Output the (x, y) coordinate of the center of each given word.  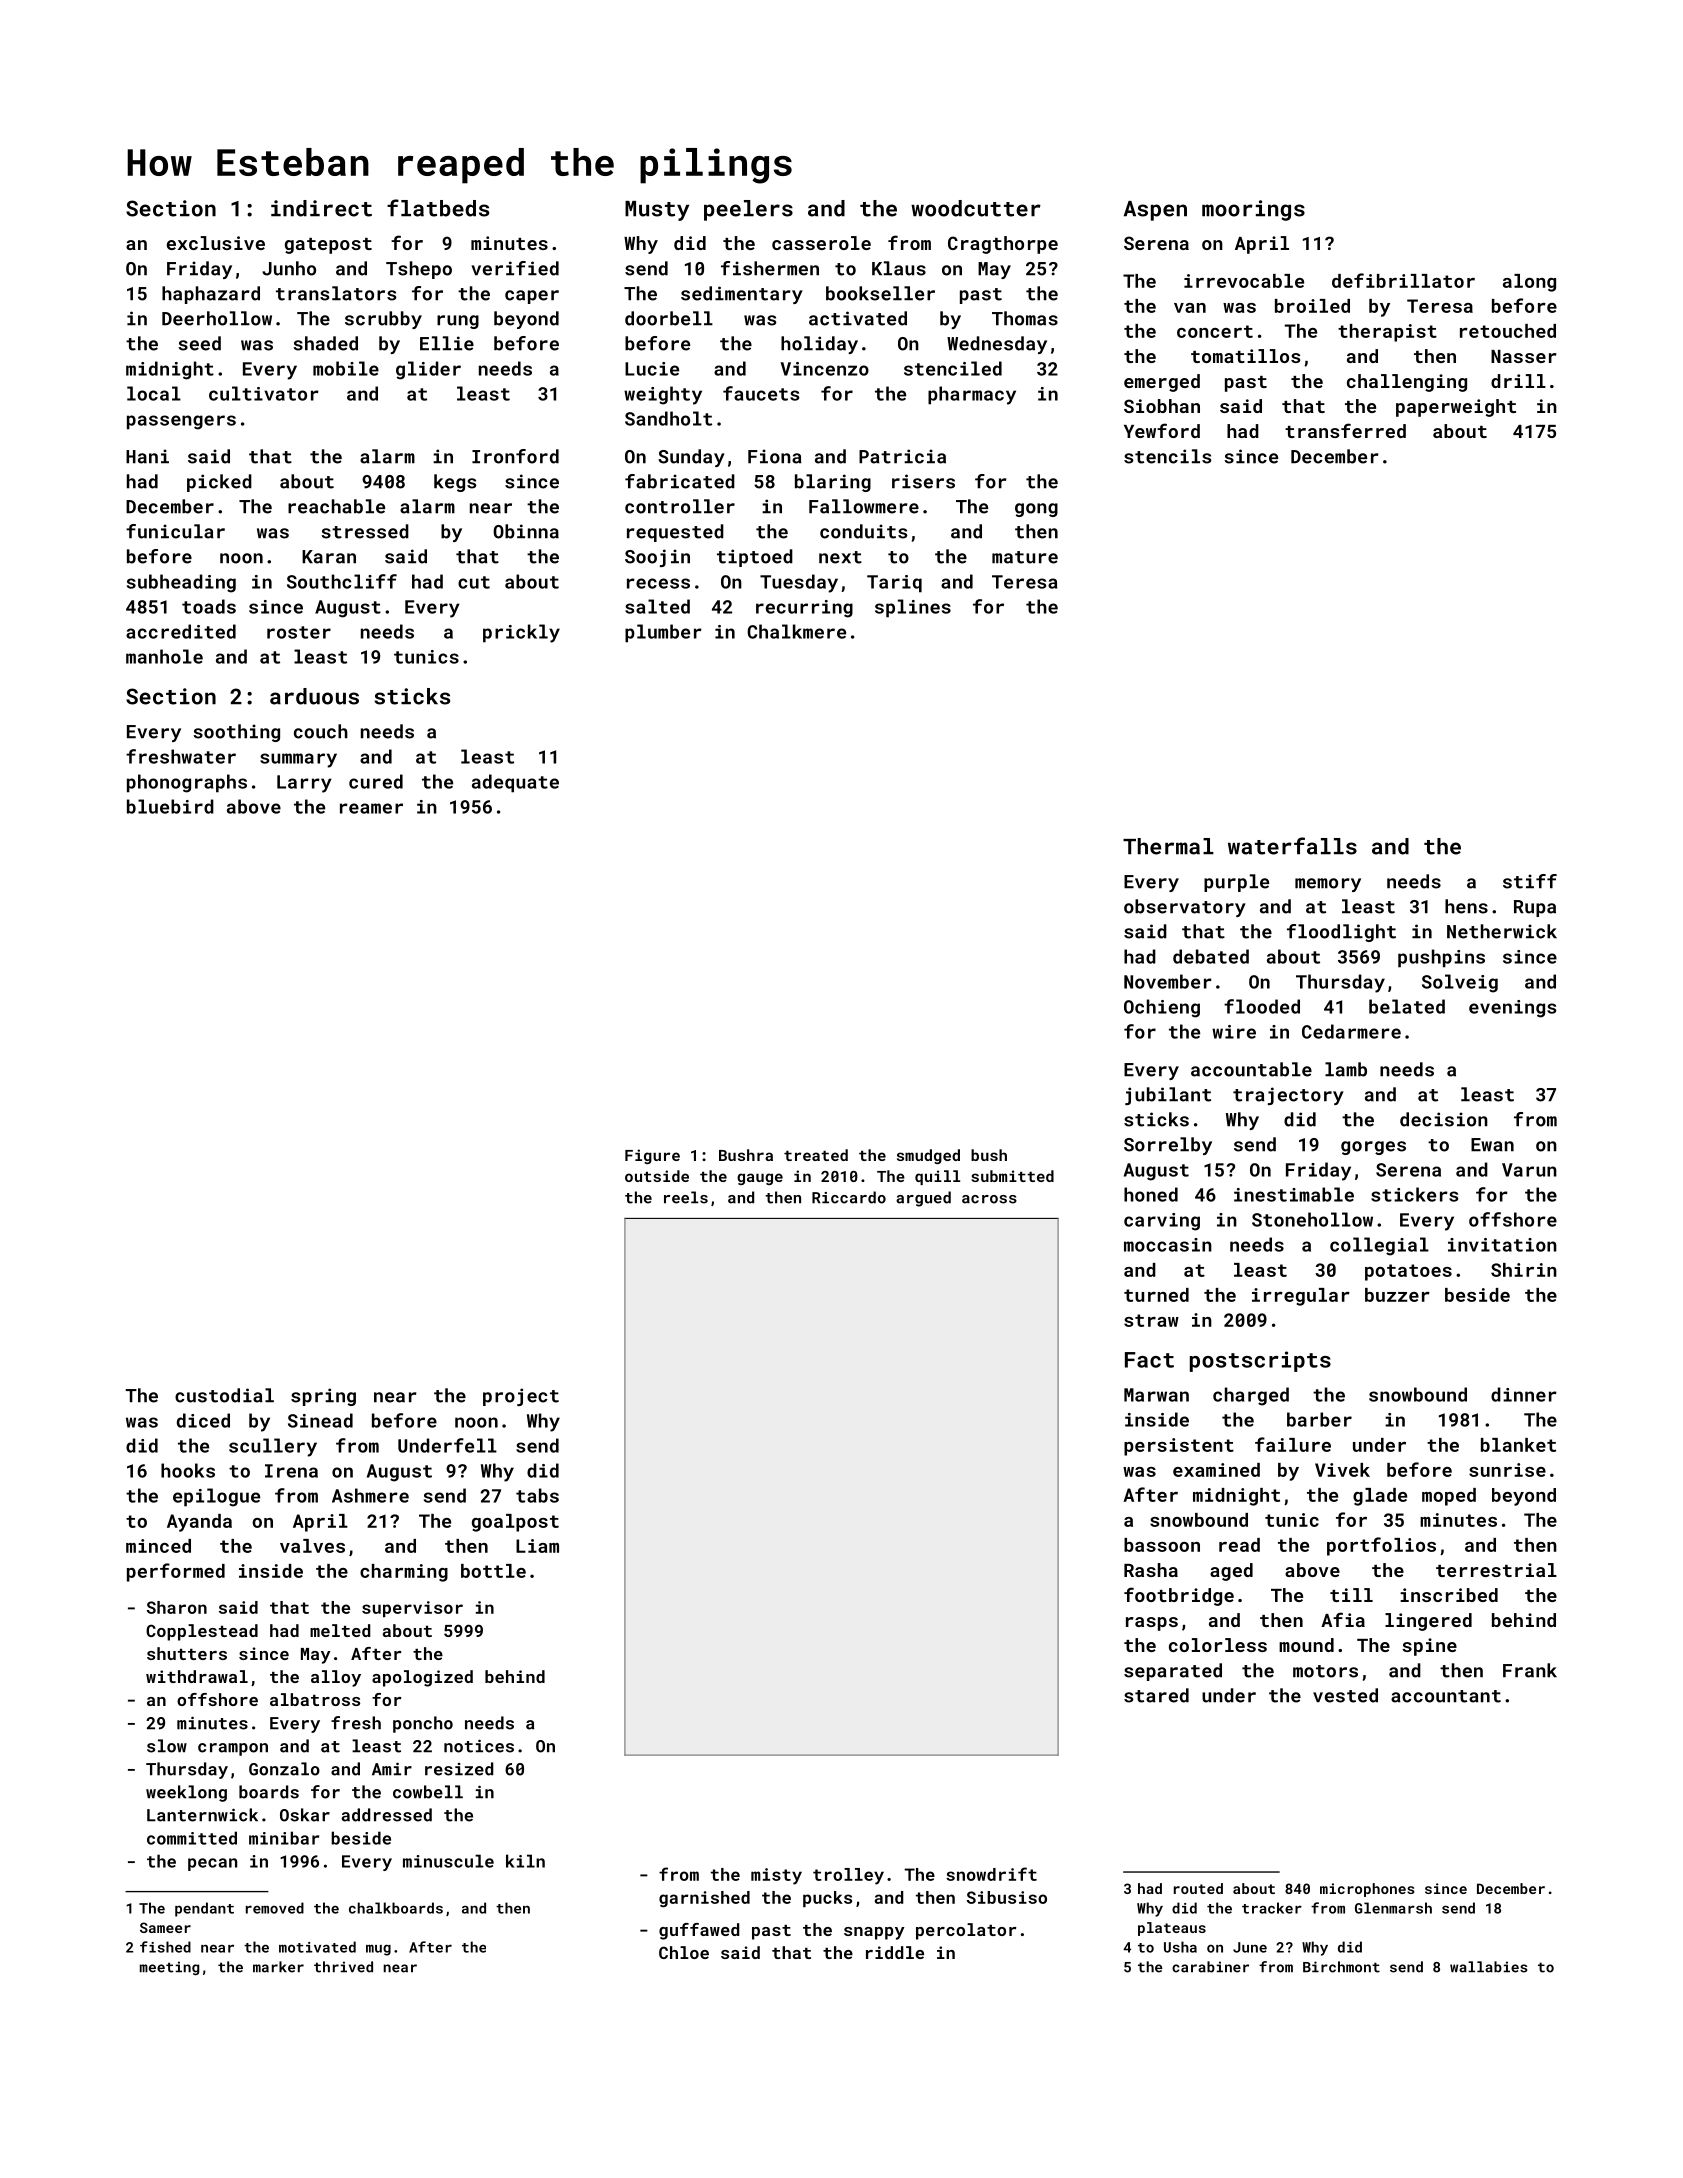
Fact (1149, 1360)
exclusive (216, 243)
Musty (657, 211)
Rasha (1151, 1570)
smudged (928, 1156)
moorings (1253, 210)
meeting (169, 1968)
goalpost (515, 1523)
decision (1444, 1119)
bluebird (170, 806)
